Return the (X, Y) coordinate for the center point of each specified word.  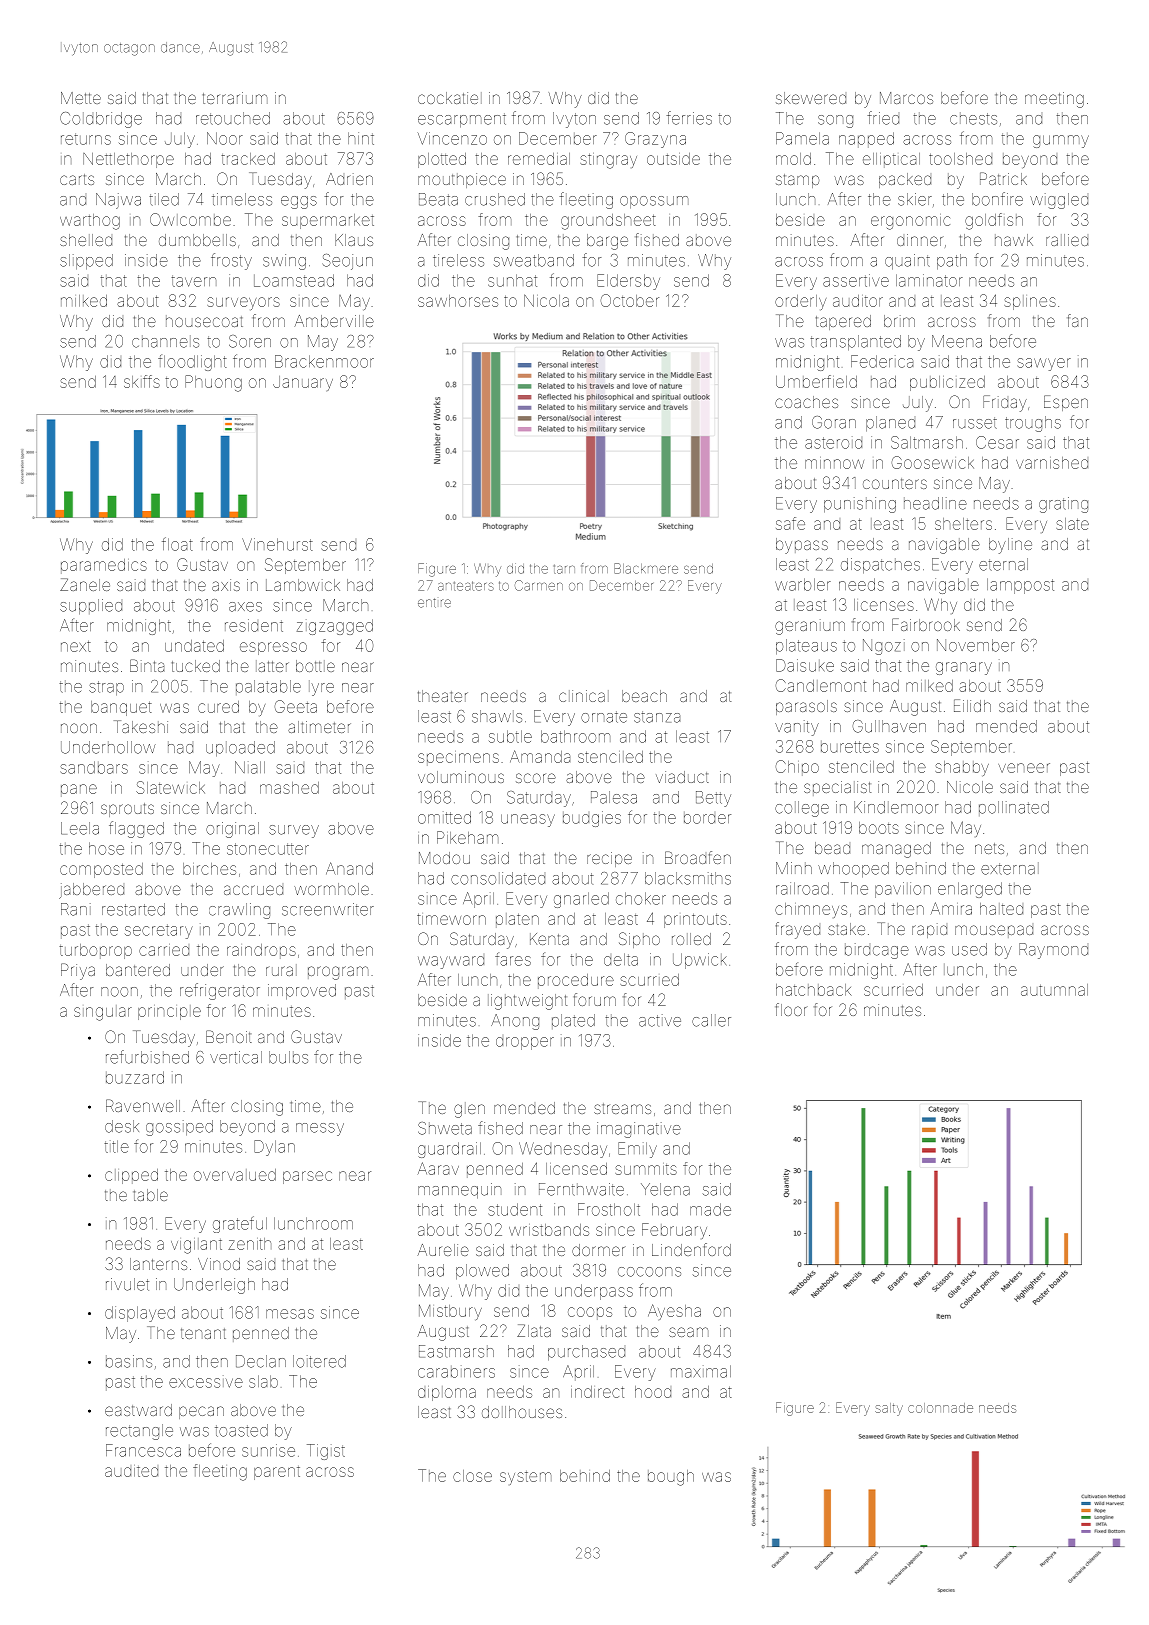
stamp (797, 181)
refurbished (147, 1057)
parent (277, 1473)
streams (622, 1108)
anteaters (466, 586)
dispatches (880, 566)
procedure (576, 981)
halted (1001, 909)
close (472, 1476)
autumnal (1054, 990)
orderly (800, 302)
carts (77, 179)
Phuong (213, 383)
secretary (159, 931)
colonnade (940, 1408)
